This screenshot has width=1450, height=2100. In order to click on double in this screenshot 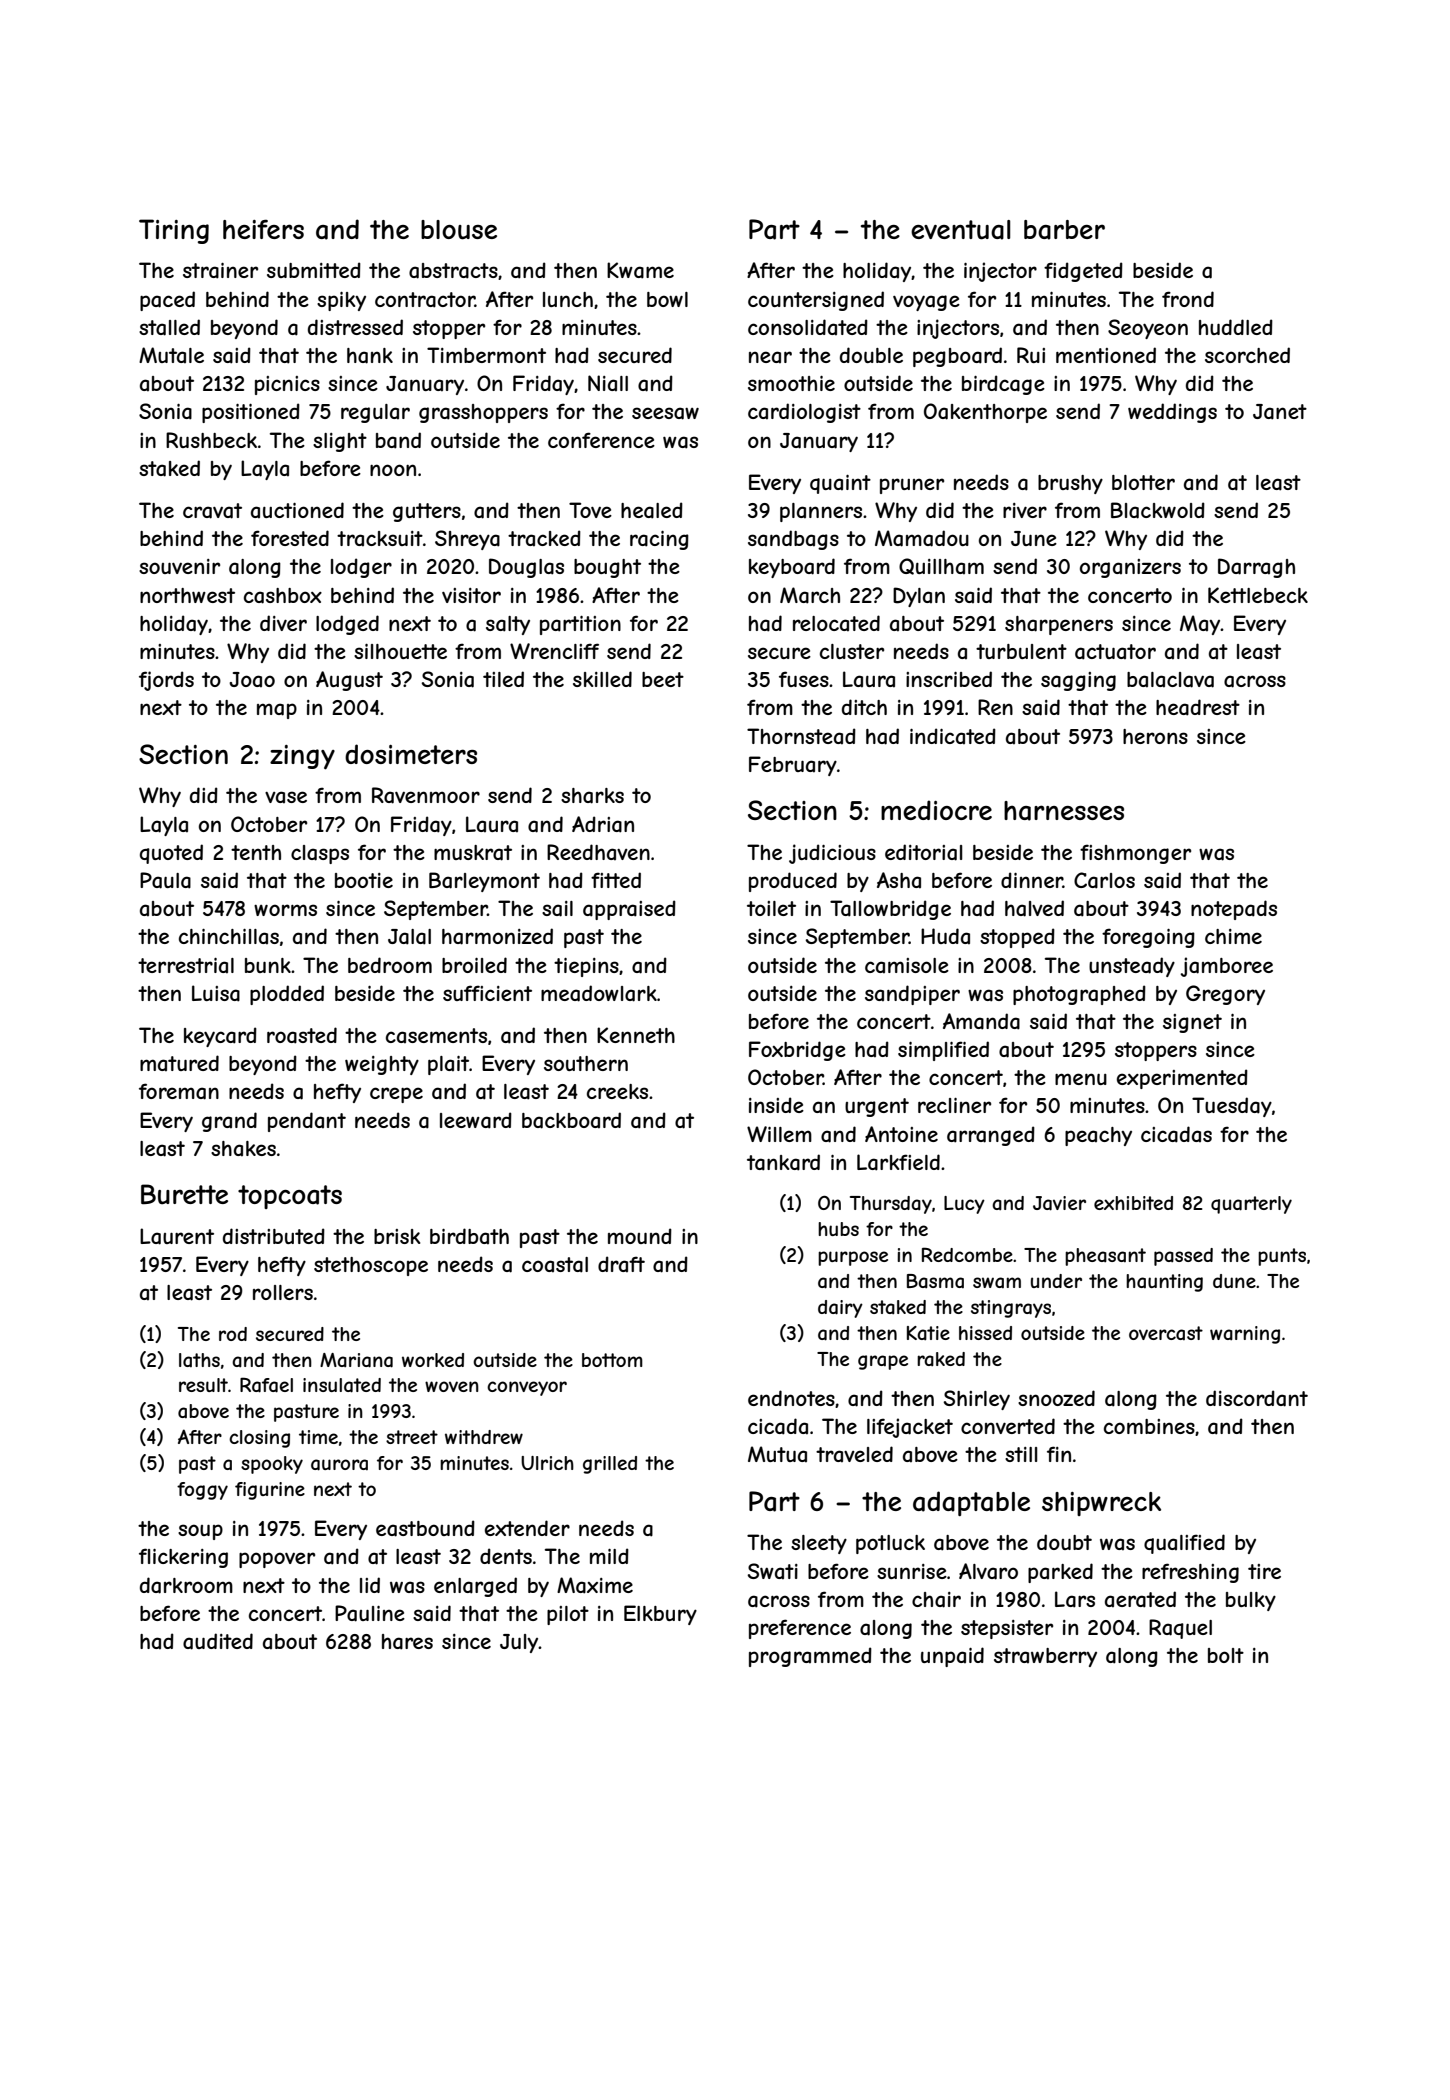, I will do `click(871, 355)`.
